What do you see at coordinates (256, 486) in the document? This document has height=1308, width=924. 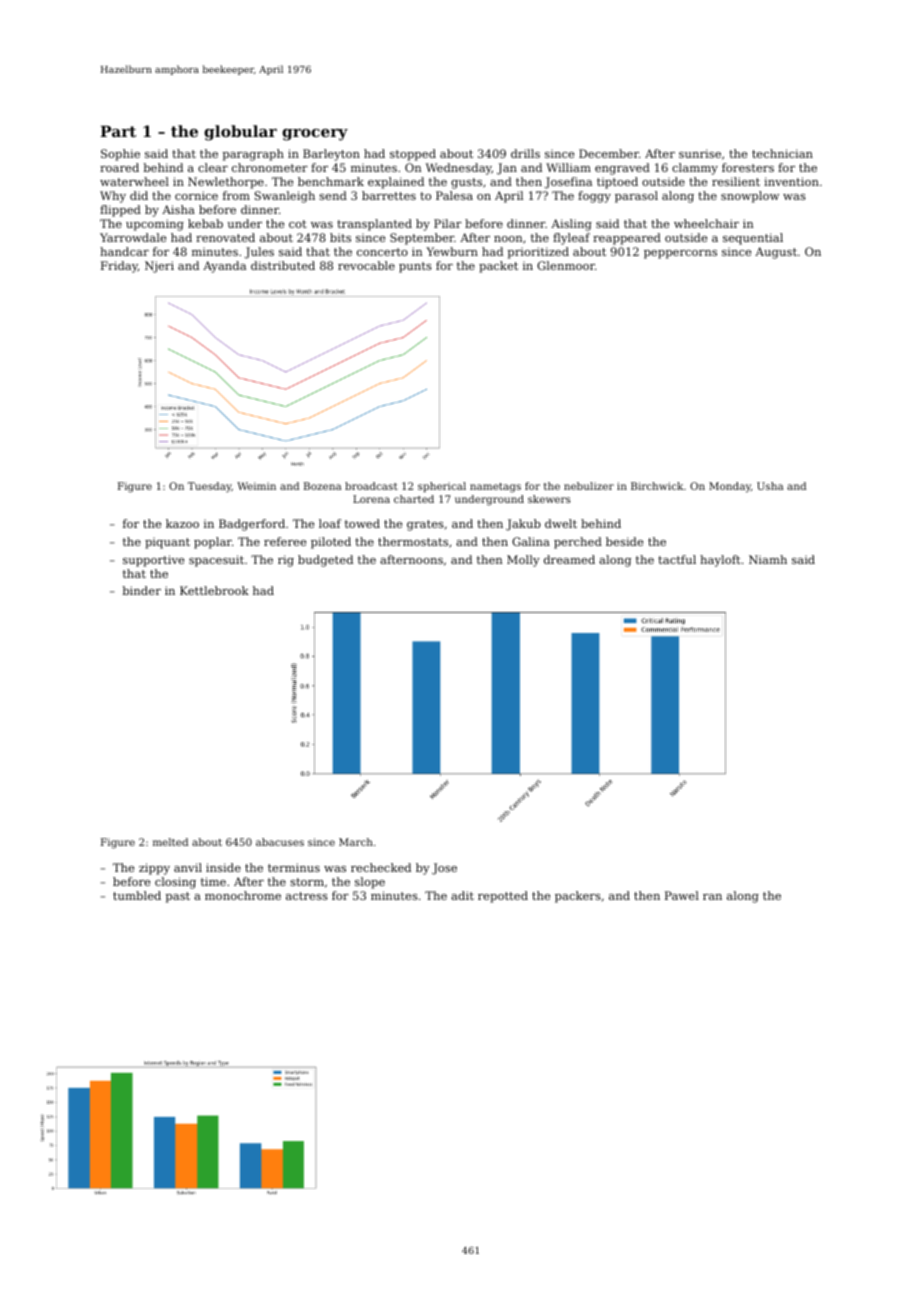 I see `Weimin` at bounding box center [256, 486].
